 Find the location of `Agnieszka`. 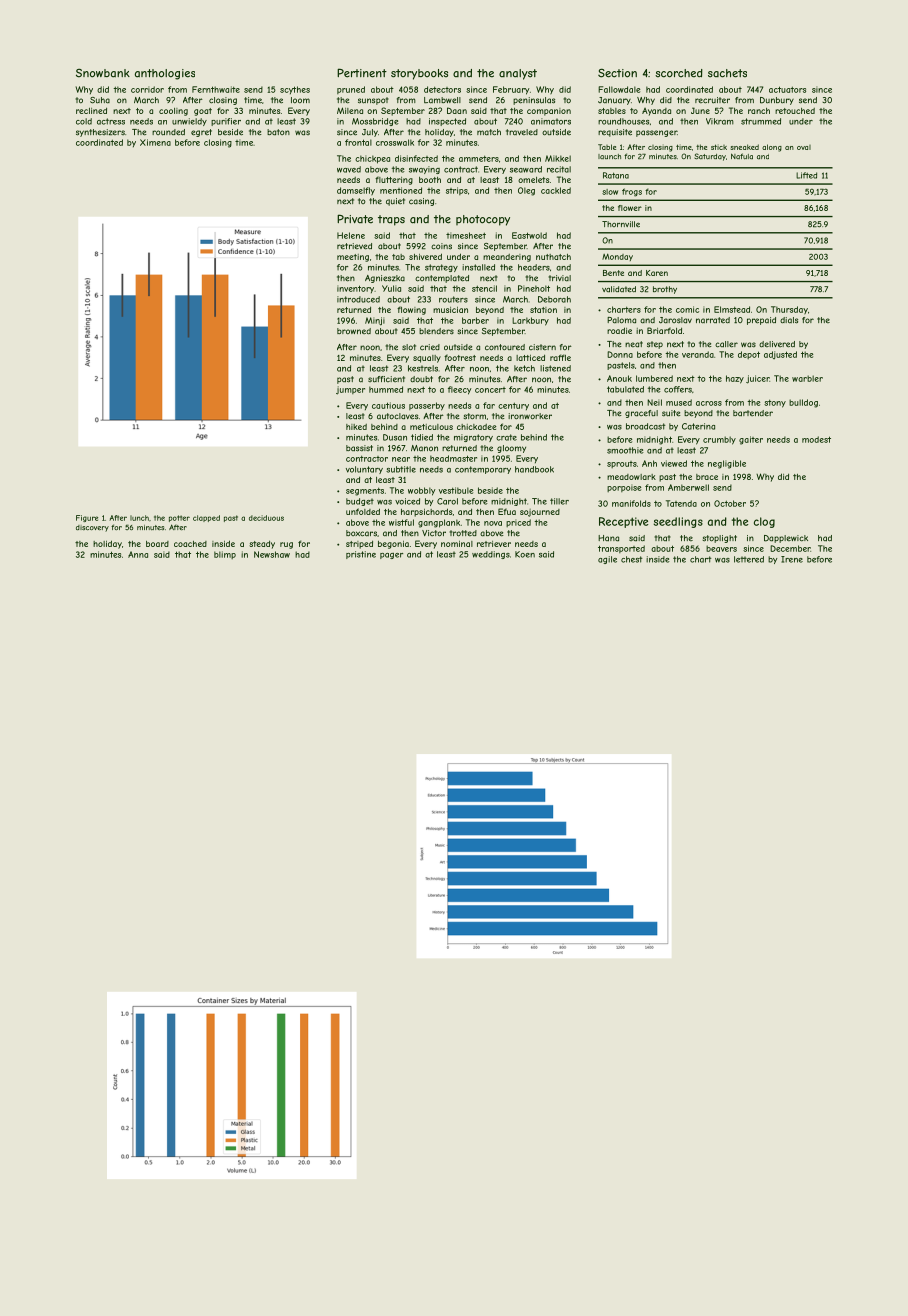

Agnieszka is located at coordinates (385, 279).
